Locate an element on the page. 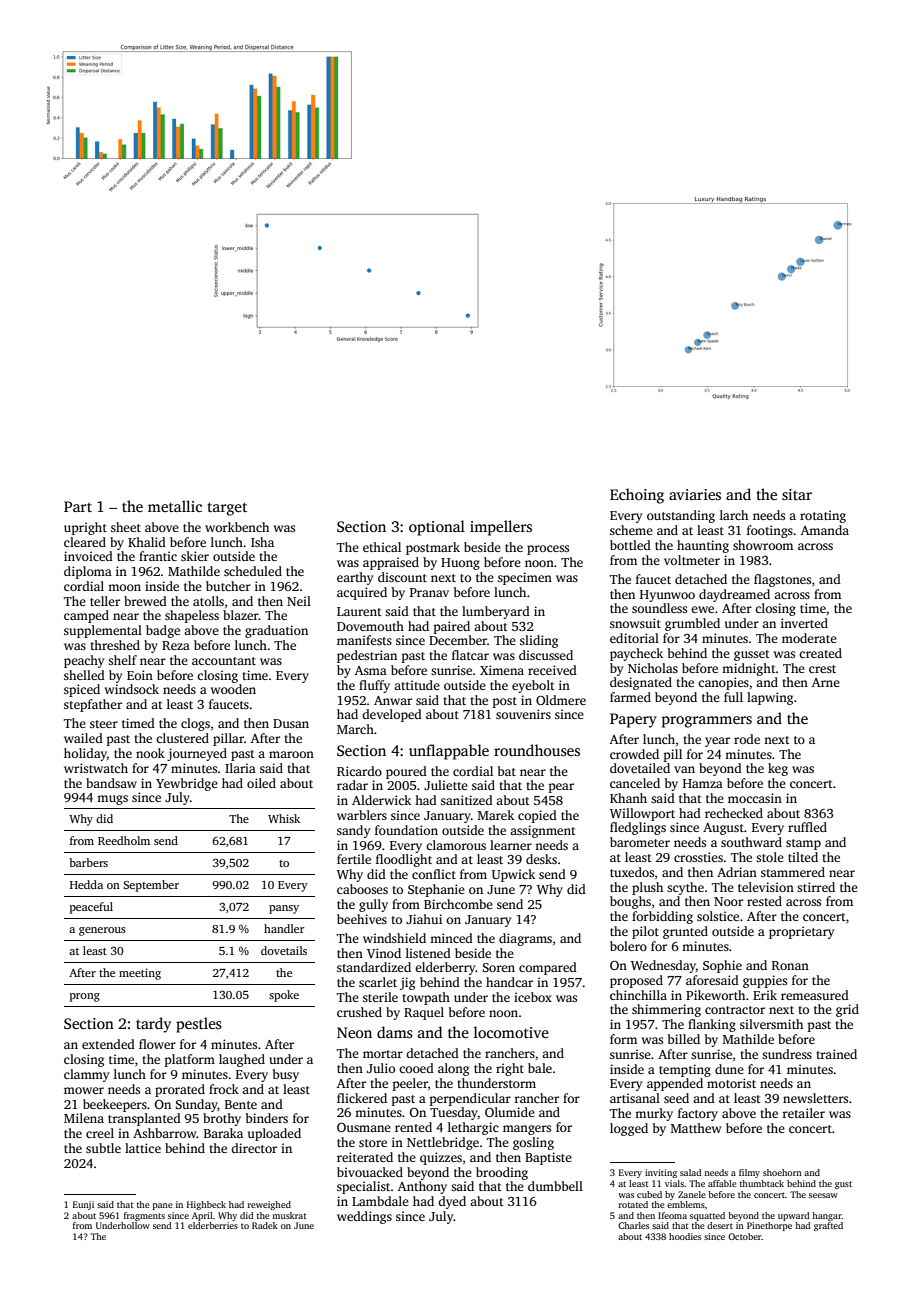 This page has width=924, height=1308. oiled is located at coordinates (261, 783).
